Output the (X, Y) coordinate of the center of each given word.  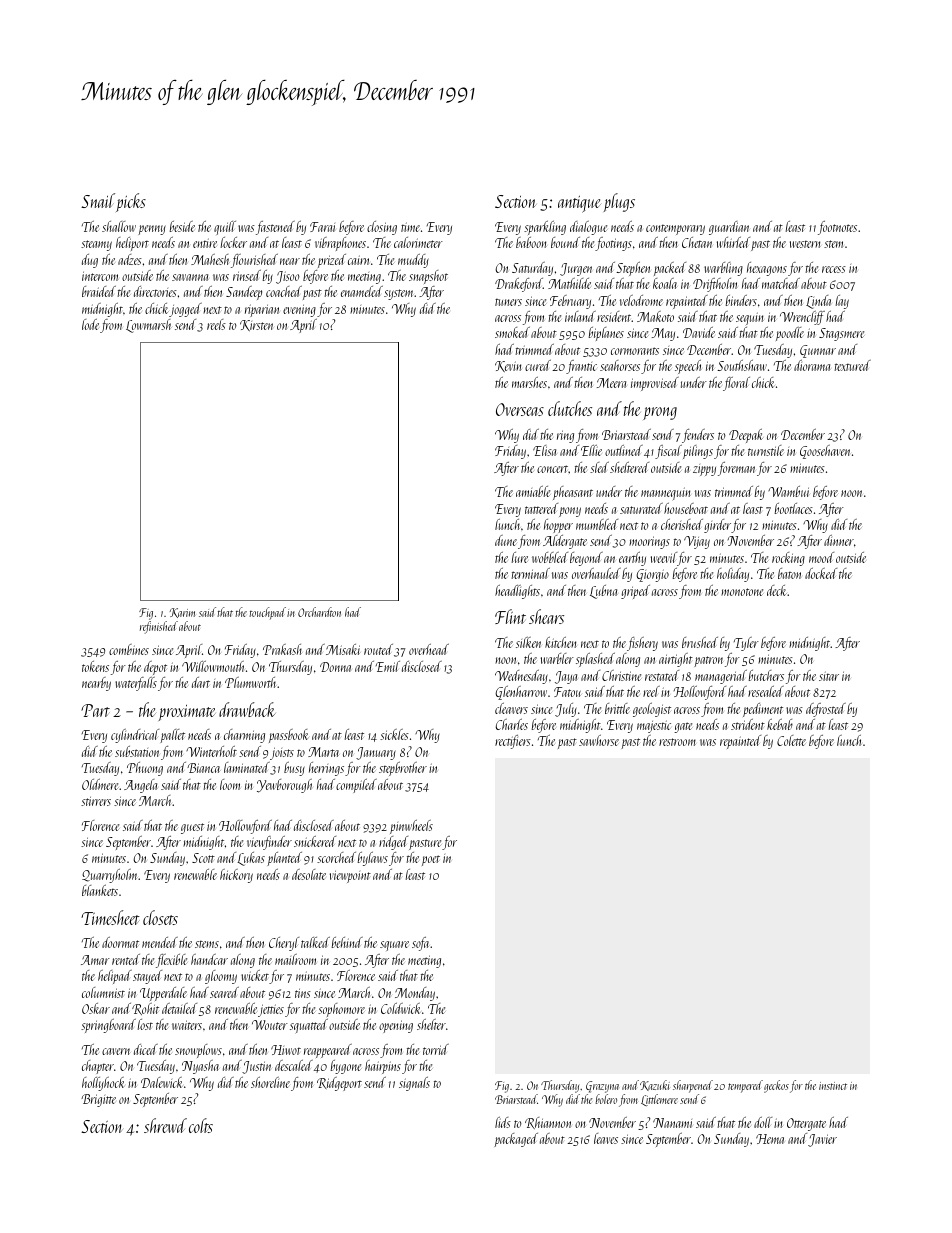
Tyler (746, 644)
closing (382, 228)
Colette (791, 740)
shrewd (165, 1125)
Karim (182, 613)
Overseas (520, 409)
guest (192, 828)
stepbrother (403, 769)
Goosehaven (825, 452)
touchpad (267, 613)
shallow (119, 226)
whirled (733, 242)
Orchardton (319, 612)
